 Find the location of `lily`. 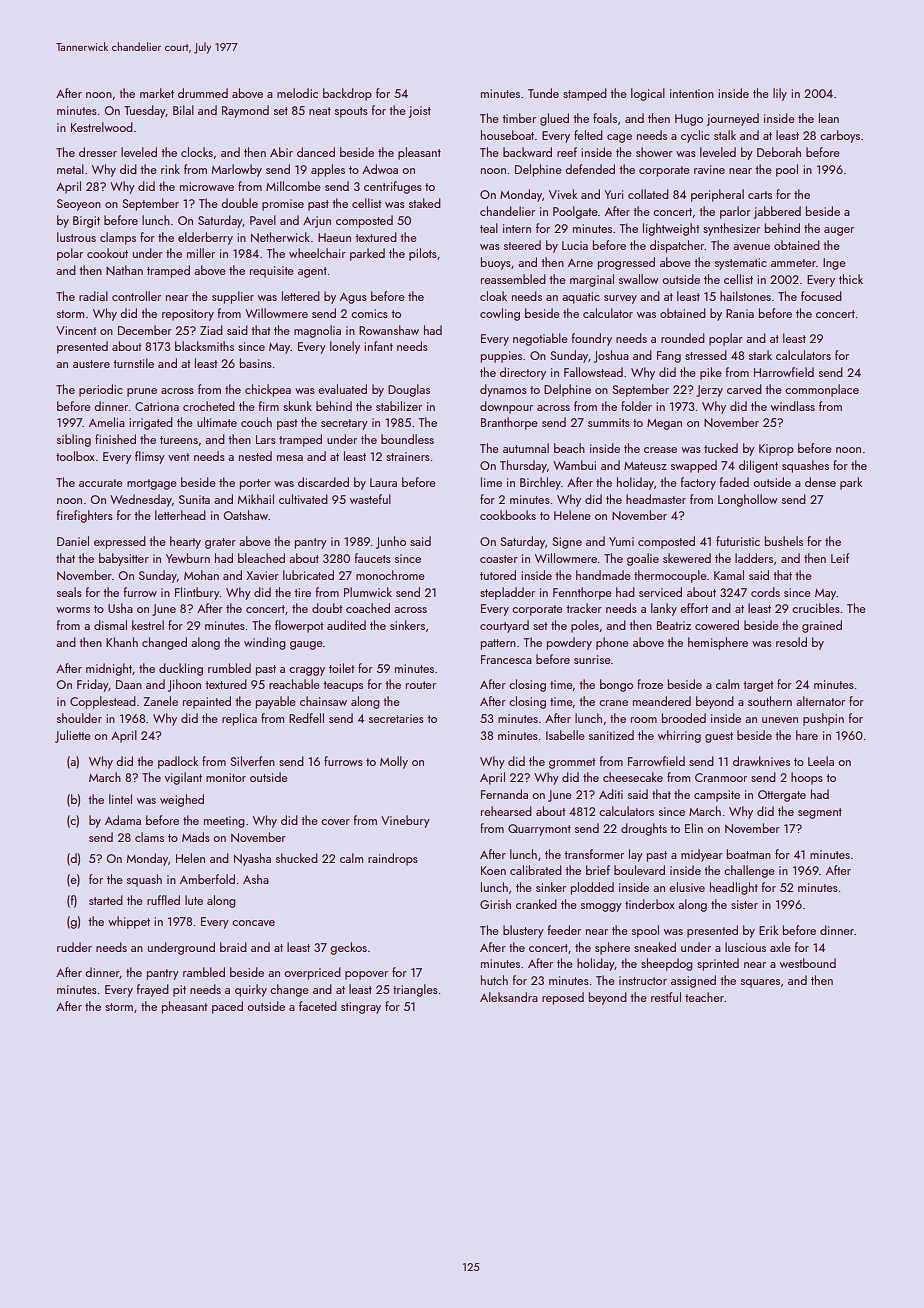

lily is located at coordinates (780, 94).
